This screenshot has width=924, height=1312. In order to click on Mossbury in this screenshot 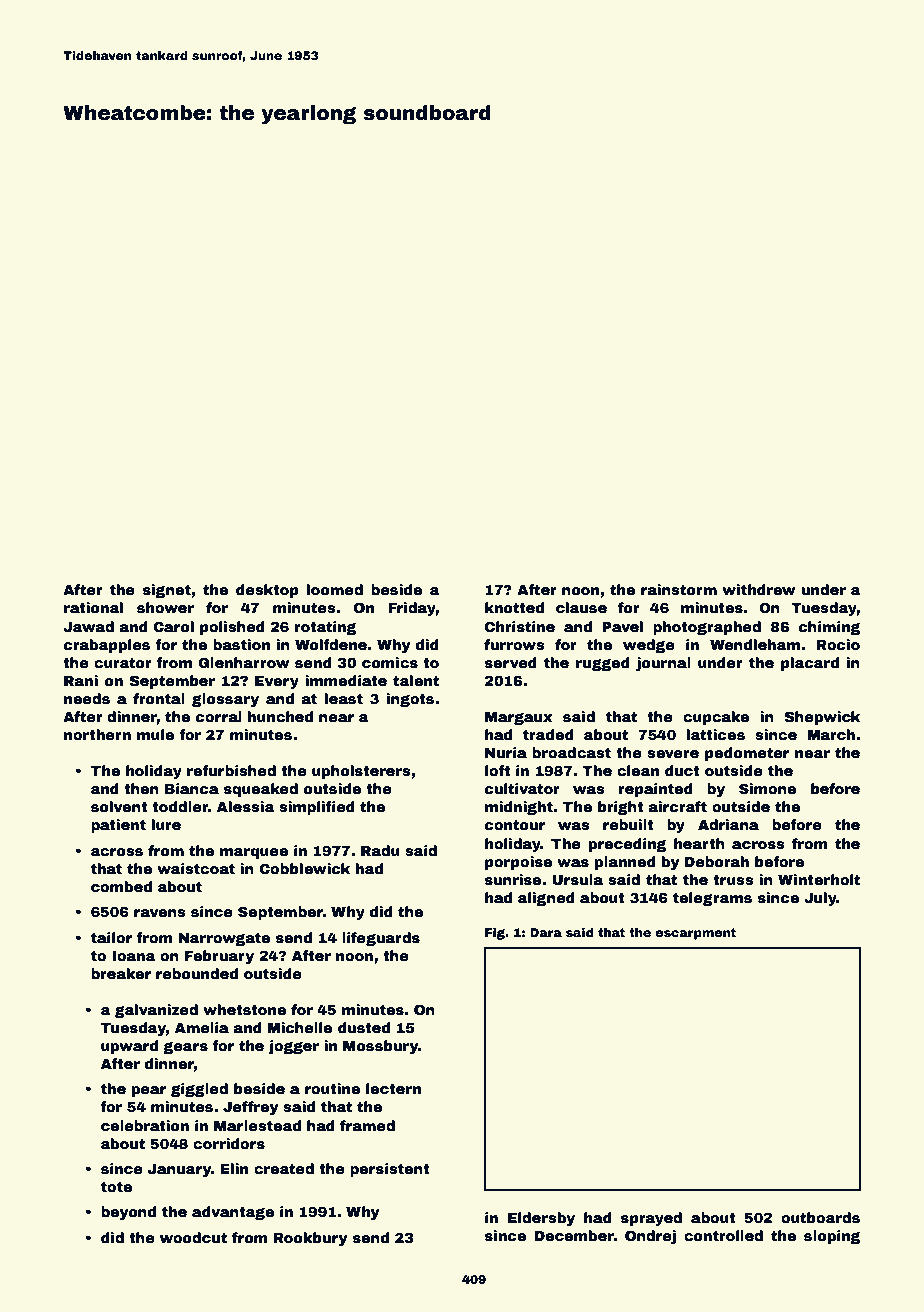, I will do `click(380, 1047)`.
